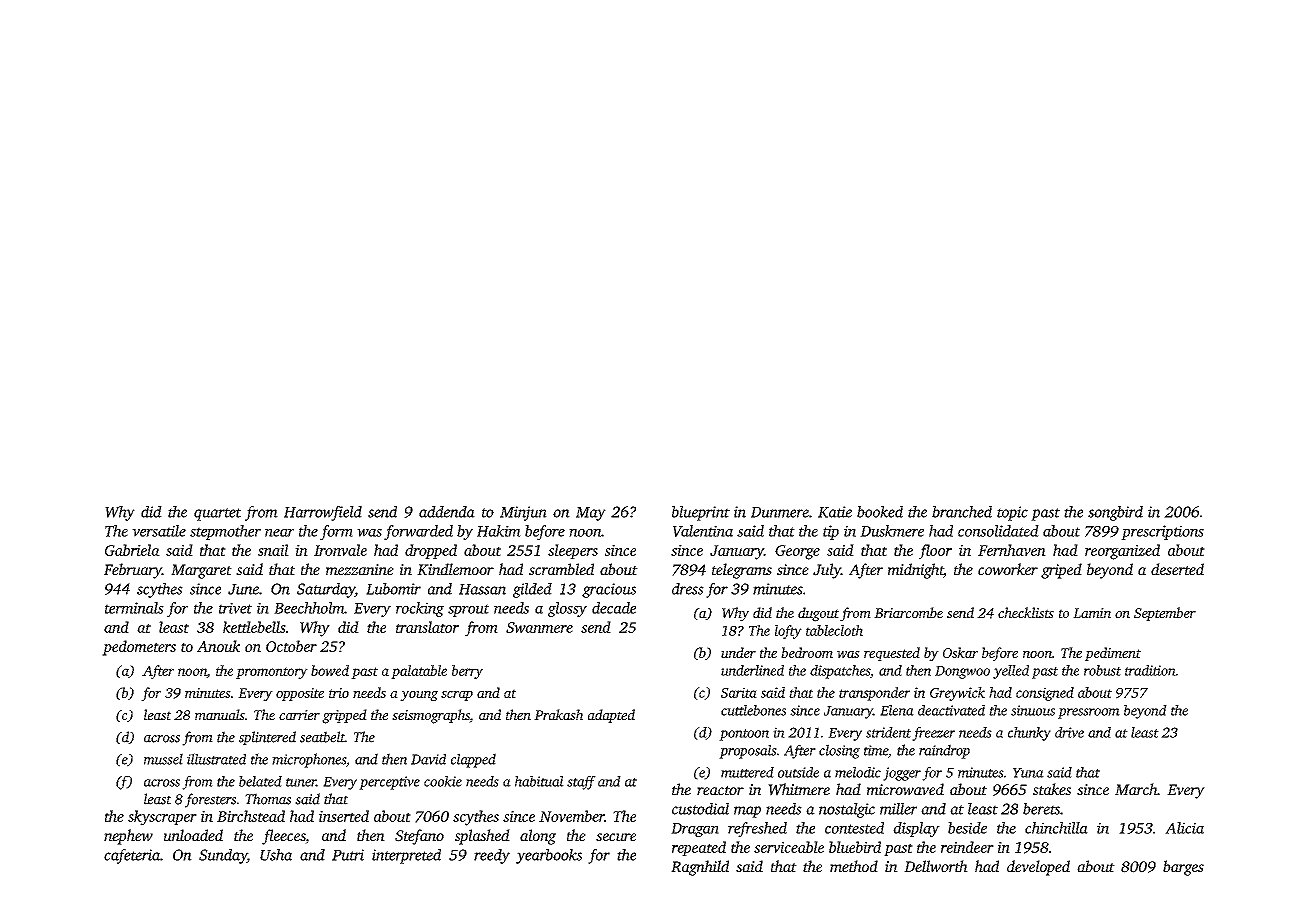  Describe the element at coordinates (223, 856) in the image. I see `Sunday` at that location.
